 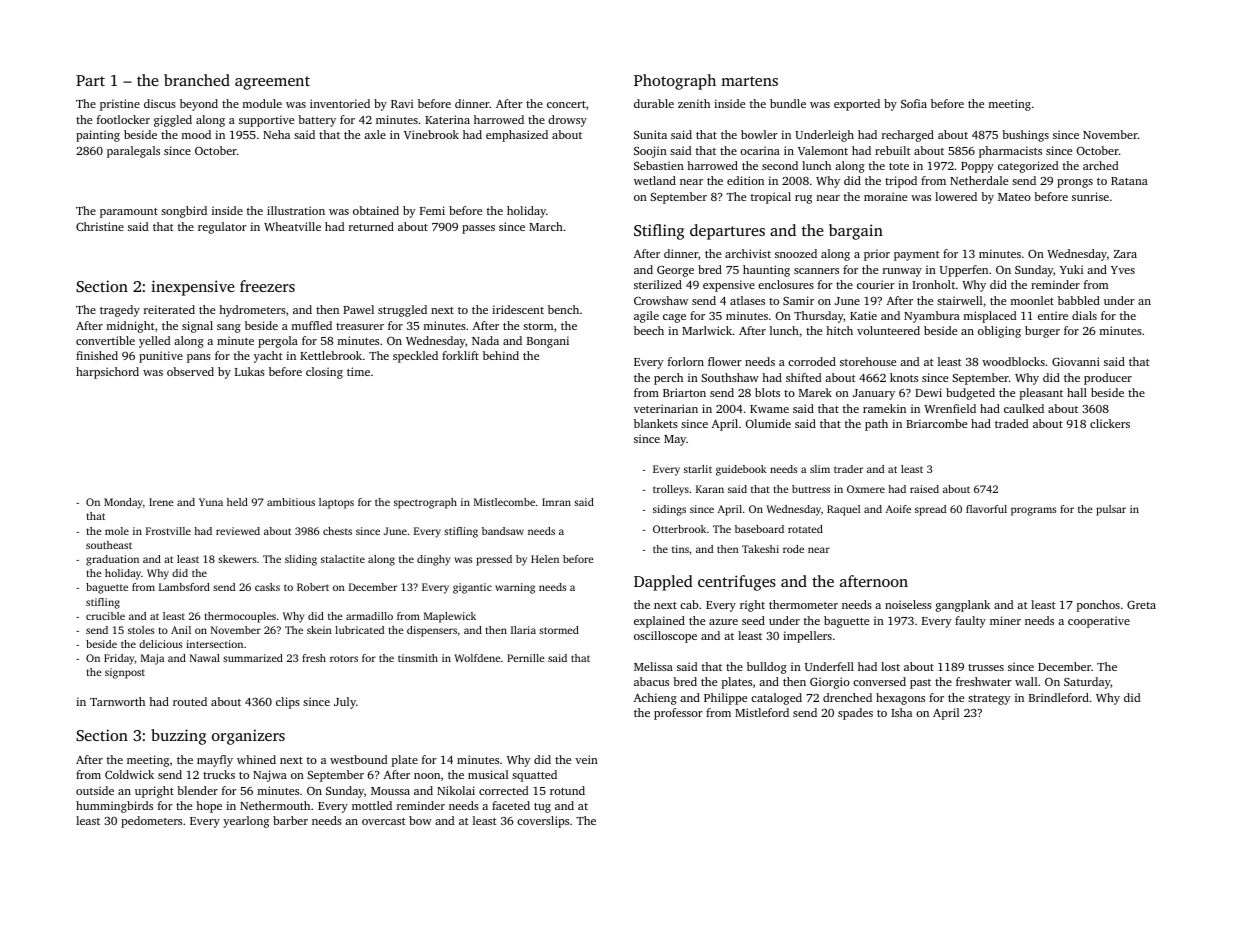 What do you see at coordinates (678, 714) in the page?
I see `professor` at bounding box center [678, 714].
